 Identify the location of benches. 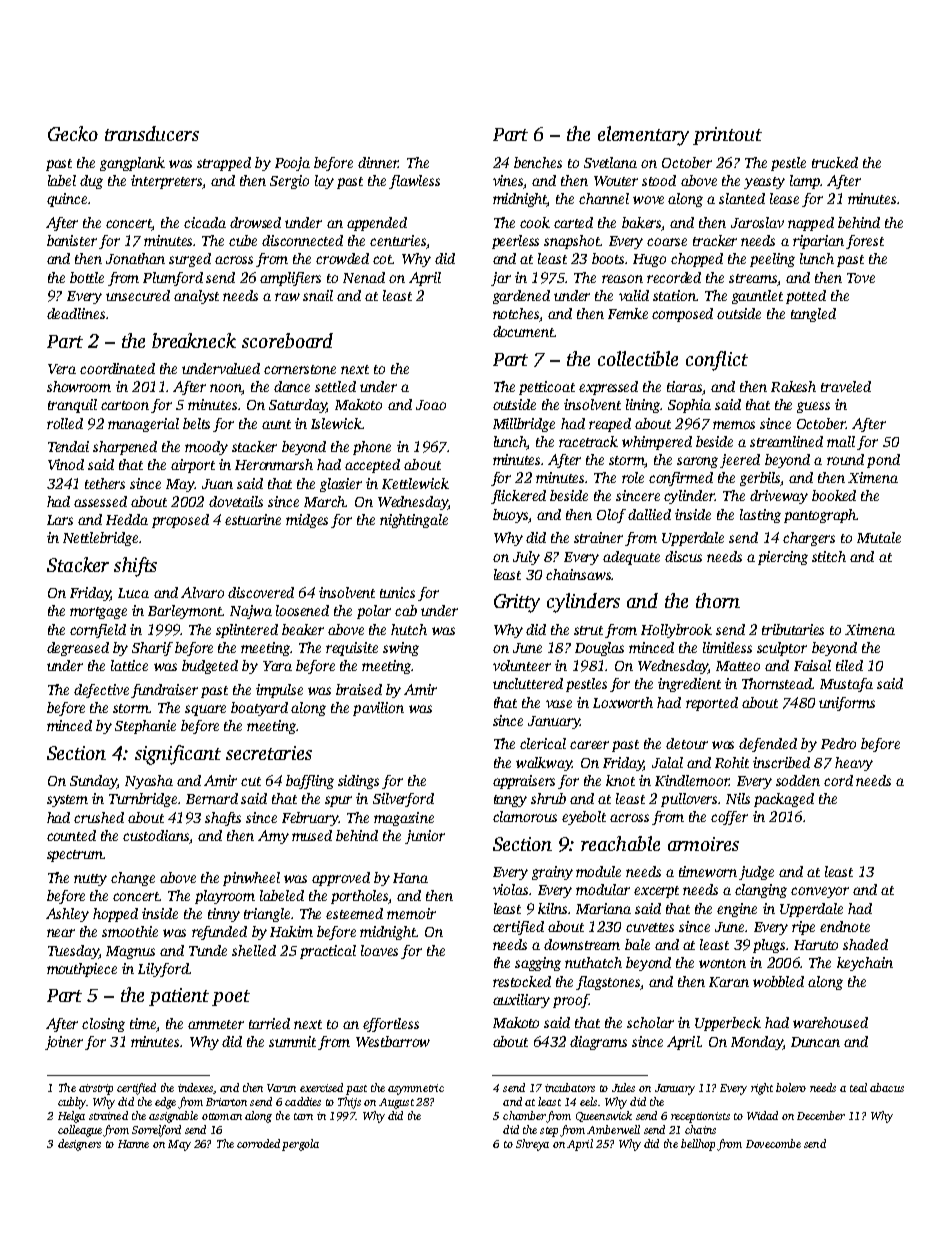
(538, 162).
